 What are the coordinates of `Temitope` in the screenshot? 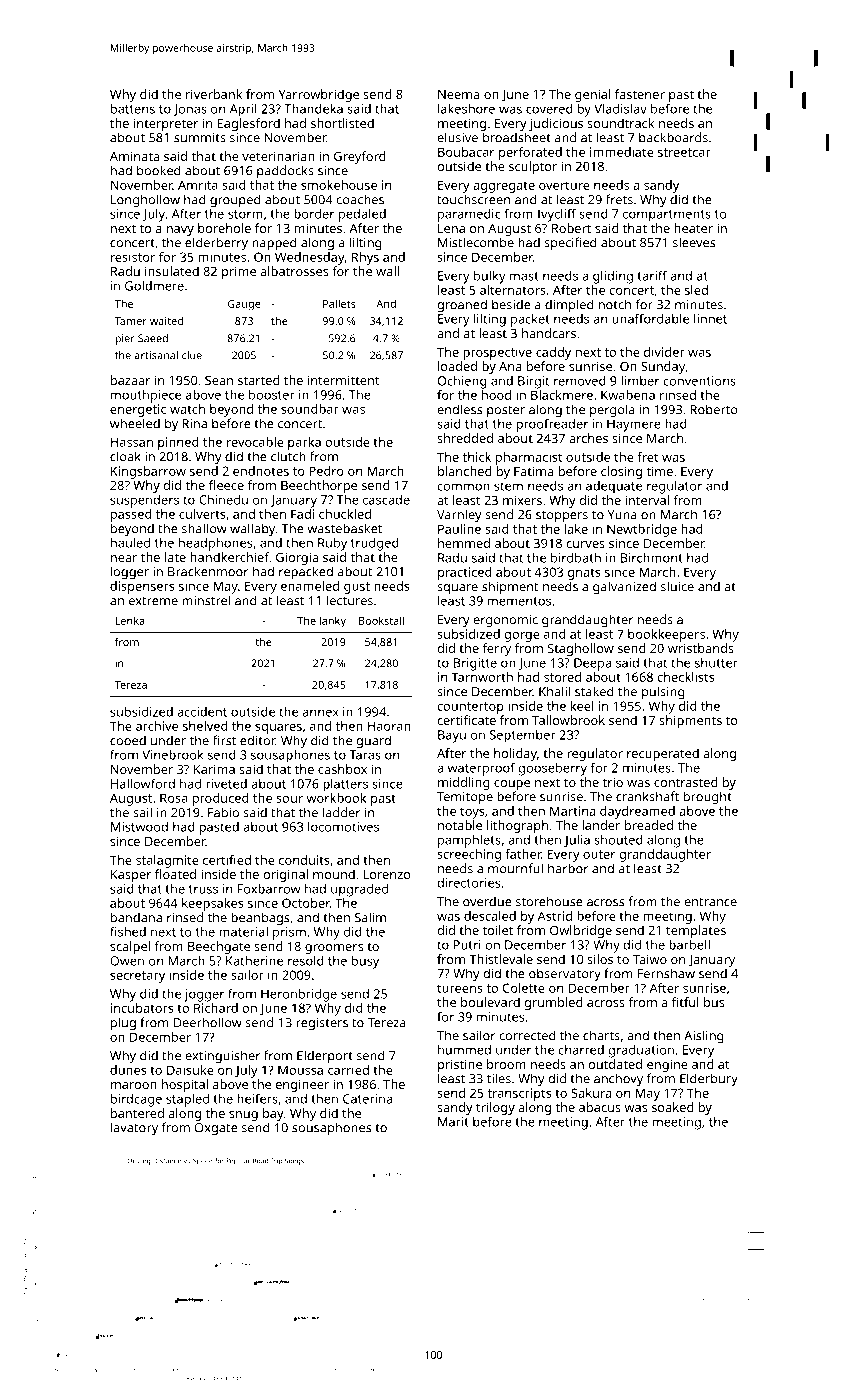 It's located at (465, 798).
